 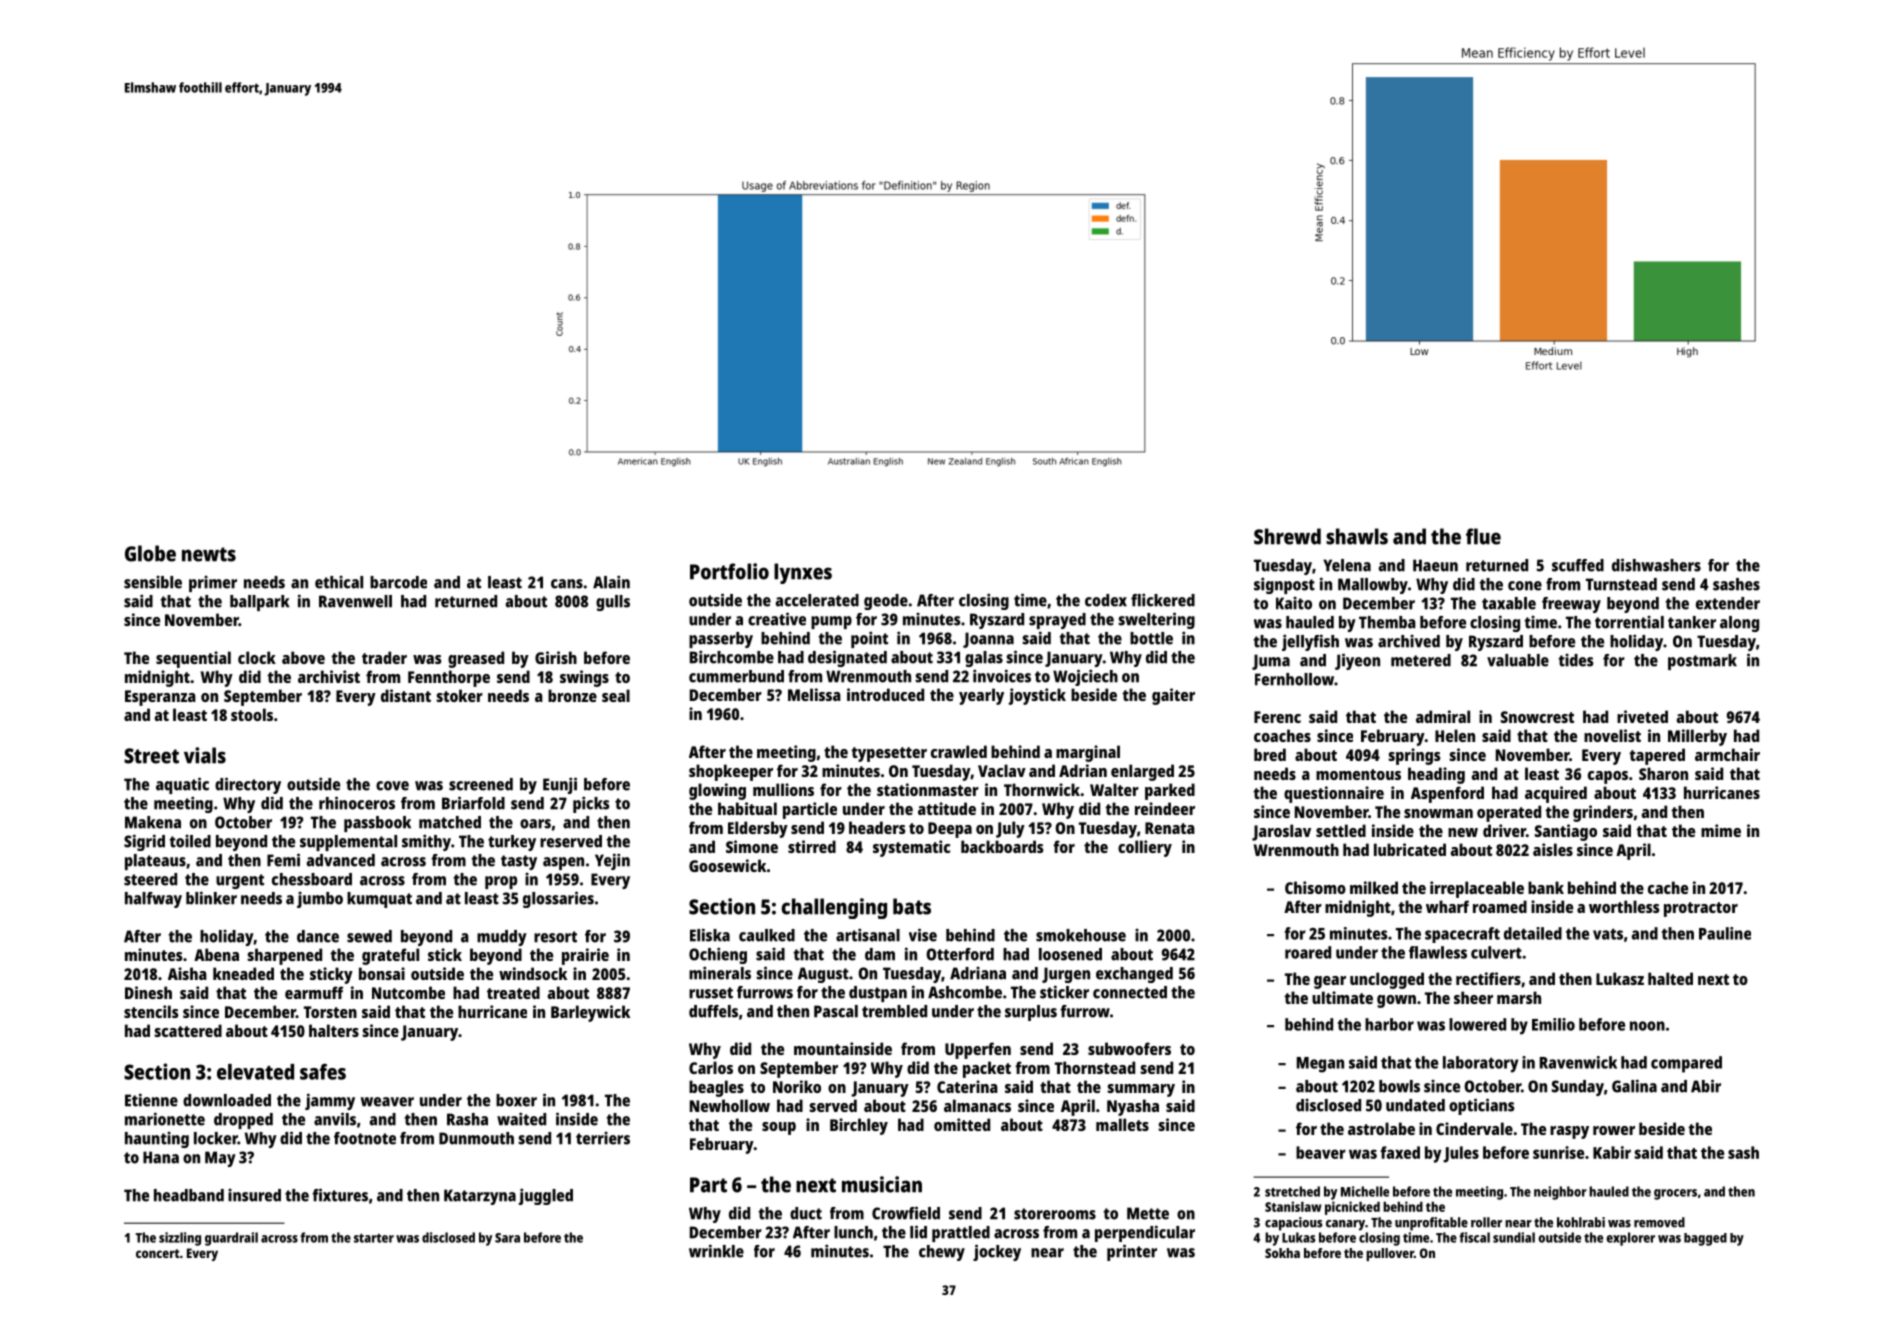 What do you see at coordinates (187, 973) in the page?
I see `Aisha` at bounding box center [187, 973].
